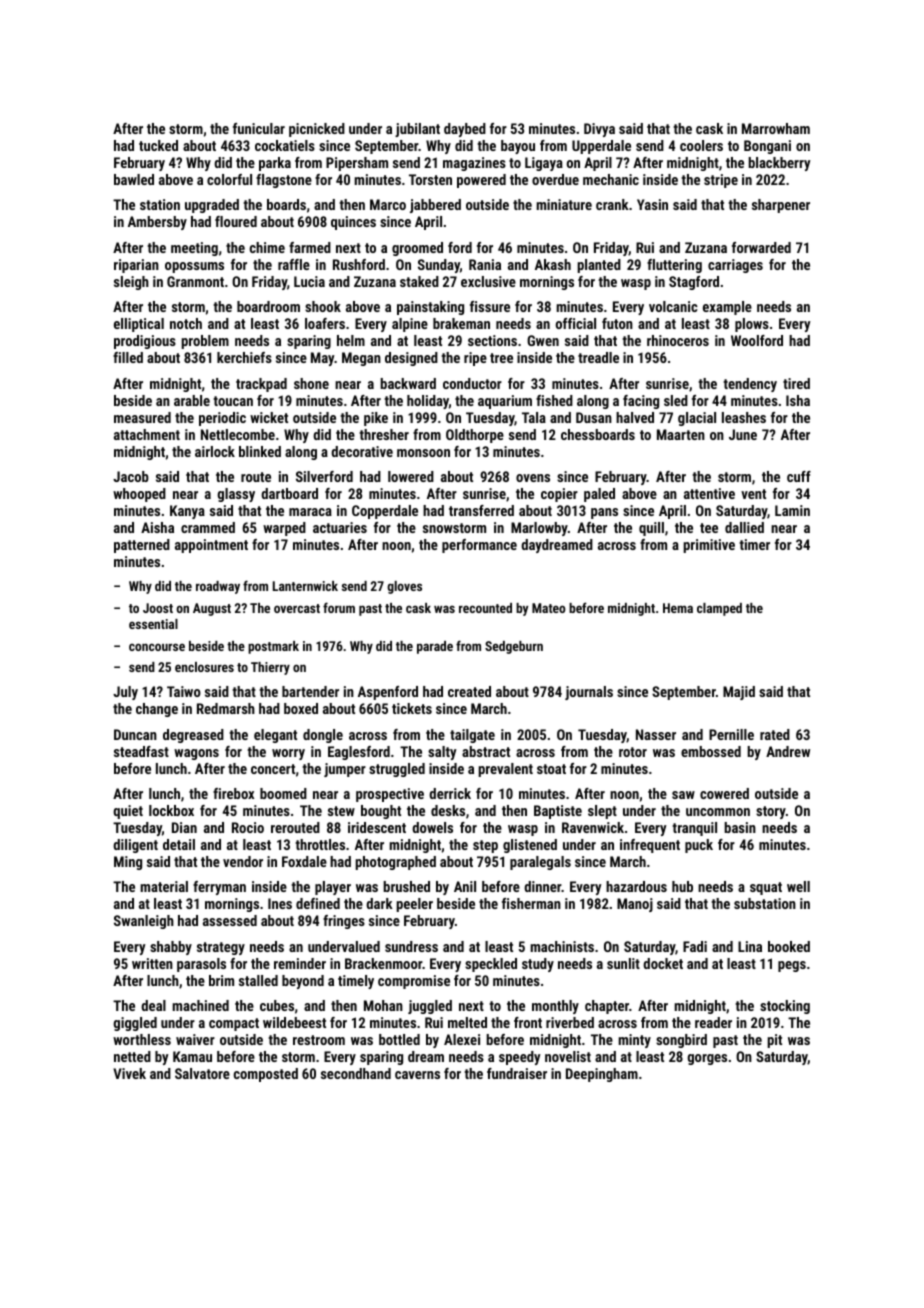  I want to click on Thierry, so click(270, 668).
